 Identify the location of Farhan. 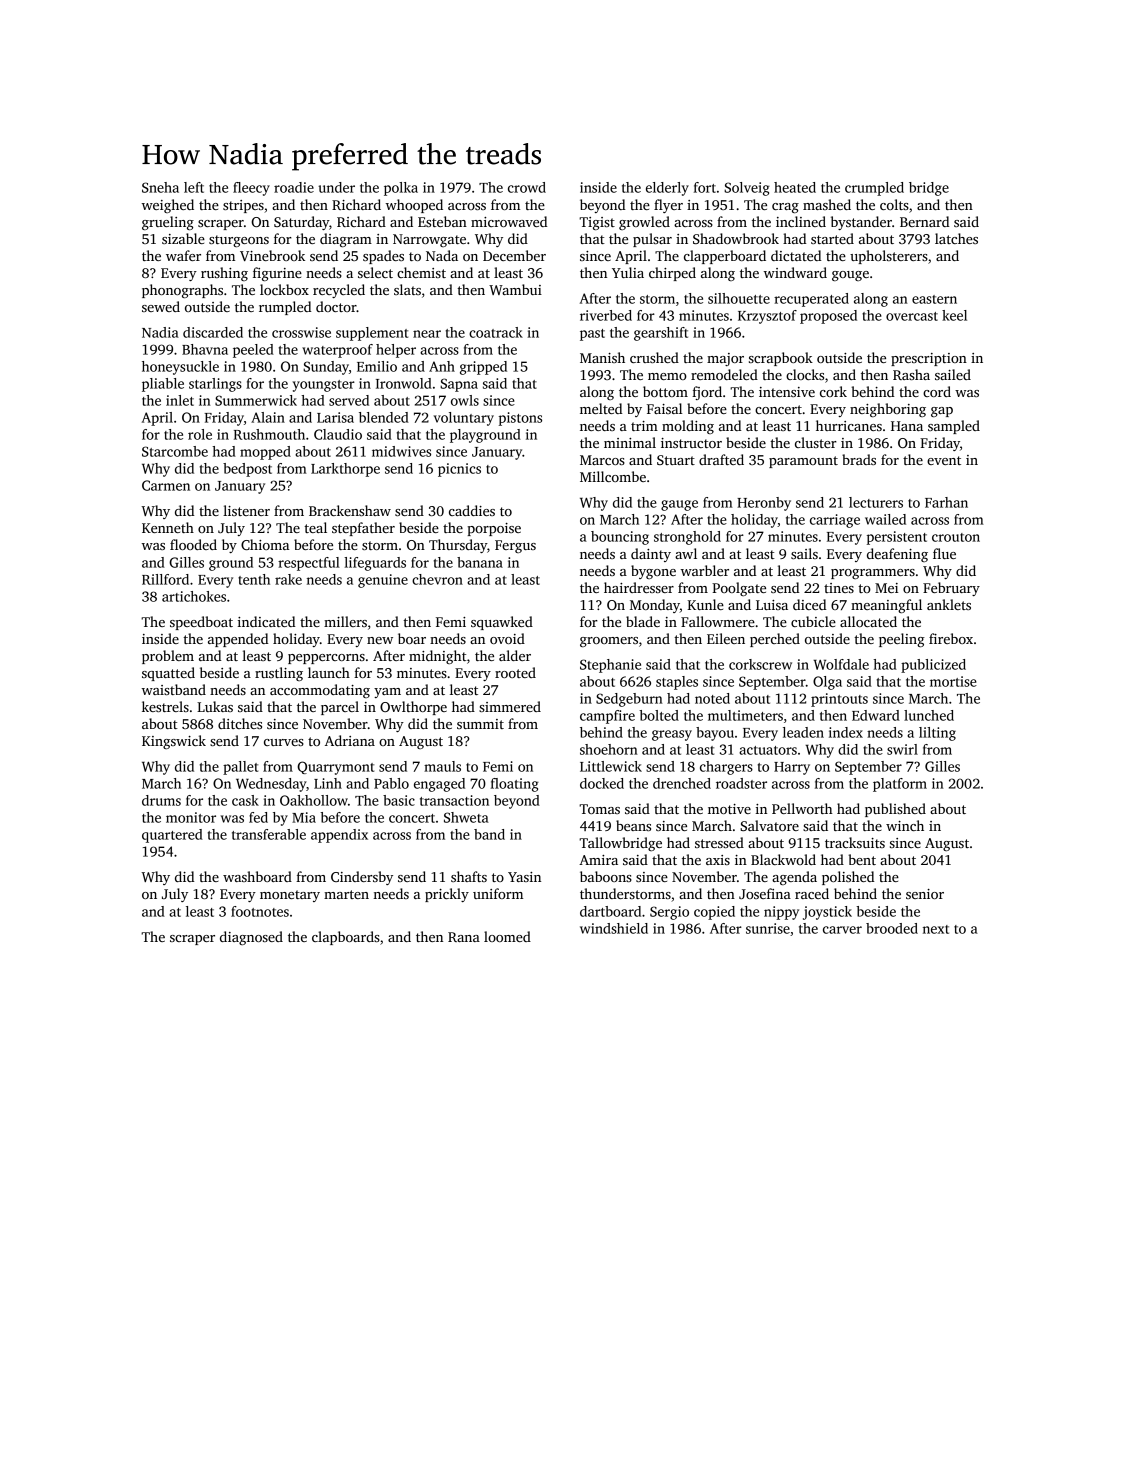
(946, 502).
